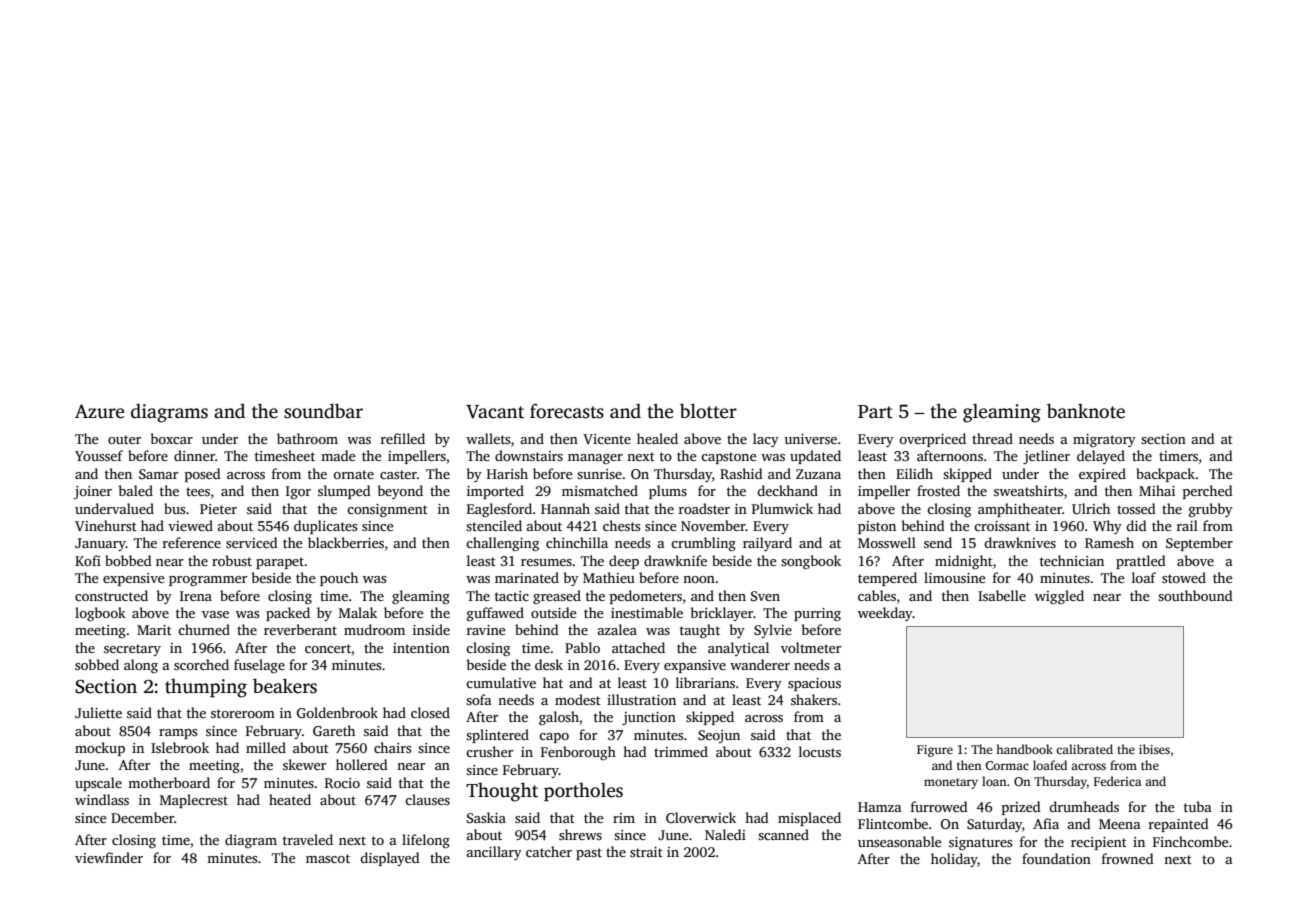 The width and height of the screenshot is (1308, 924). What do you see at coordinates (1028, 490) in the screenshot?
I see `sweatshirts` at bounding box center [1028, 490].
